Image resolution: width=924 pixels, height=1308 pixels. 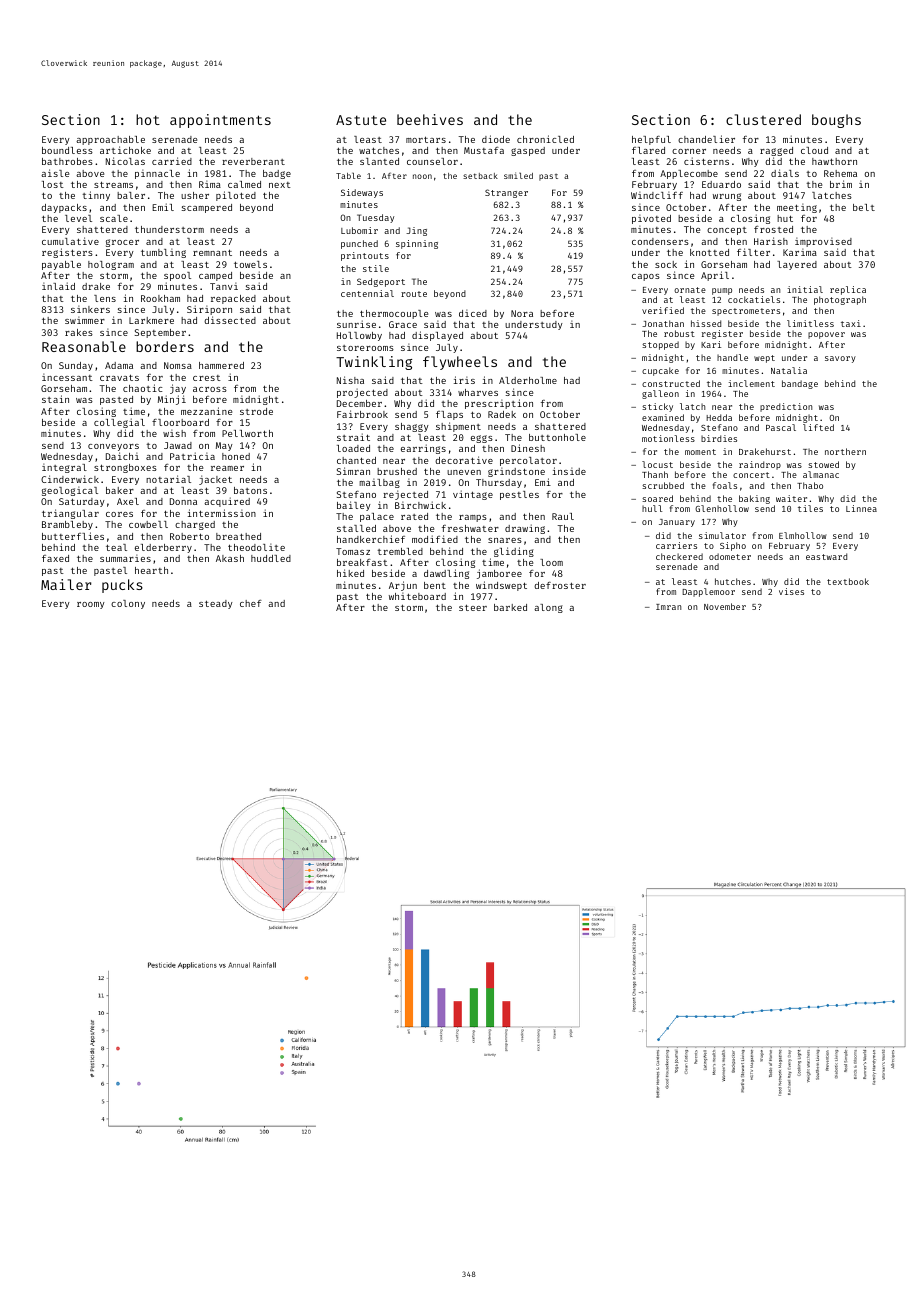 I want to click on vintage, so click(x=473, y=495).
